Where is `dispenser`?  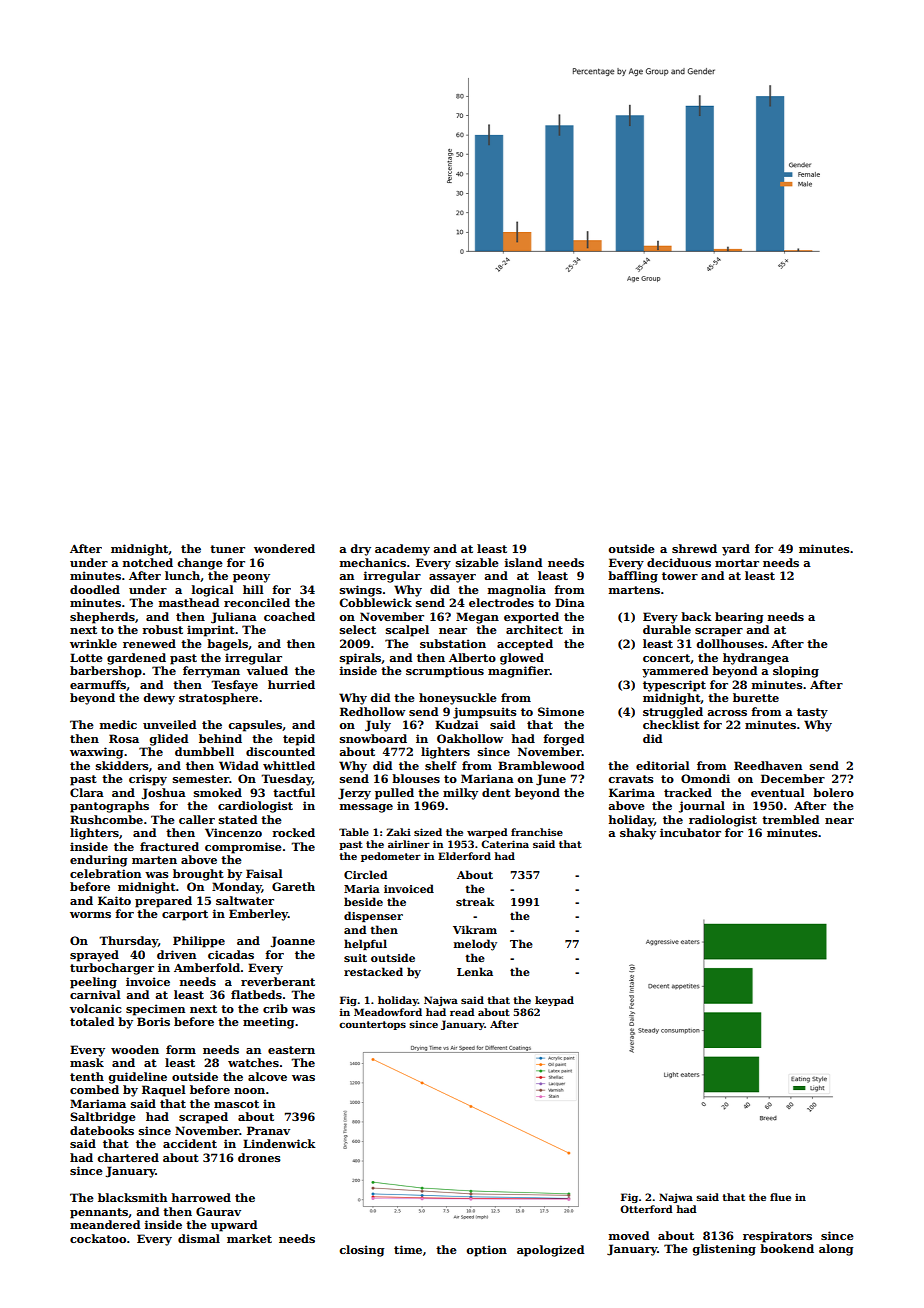 dispenser is located at coordinates (373, 916).
